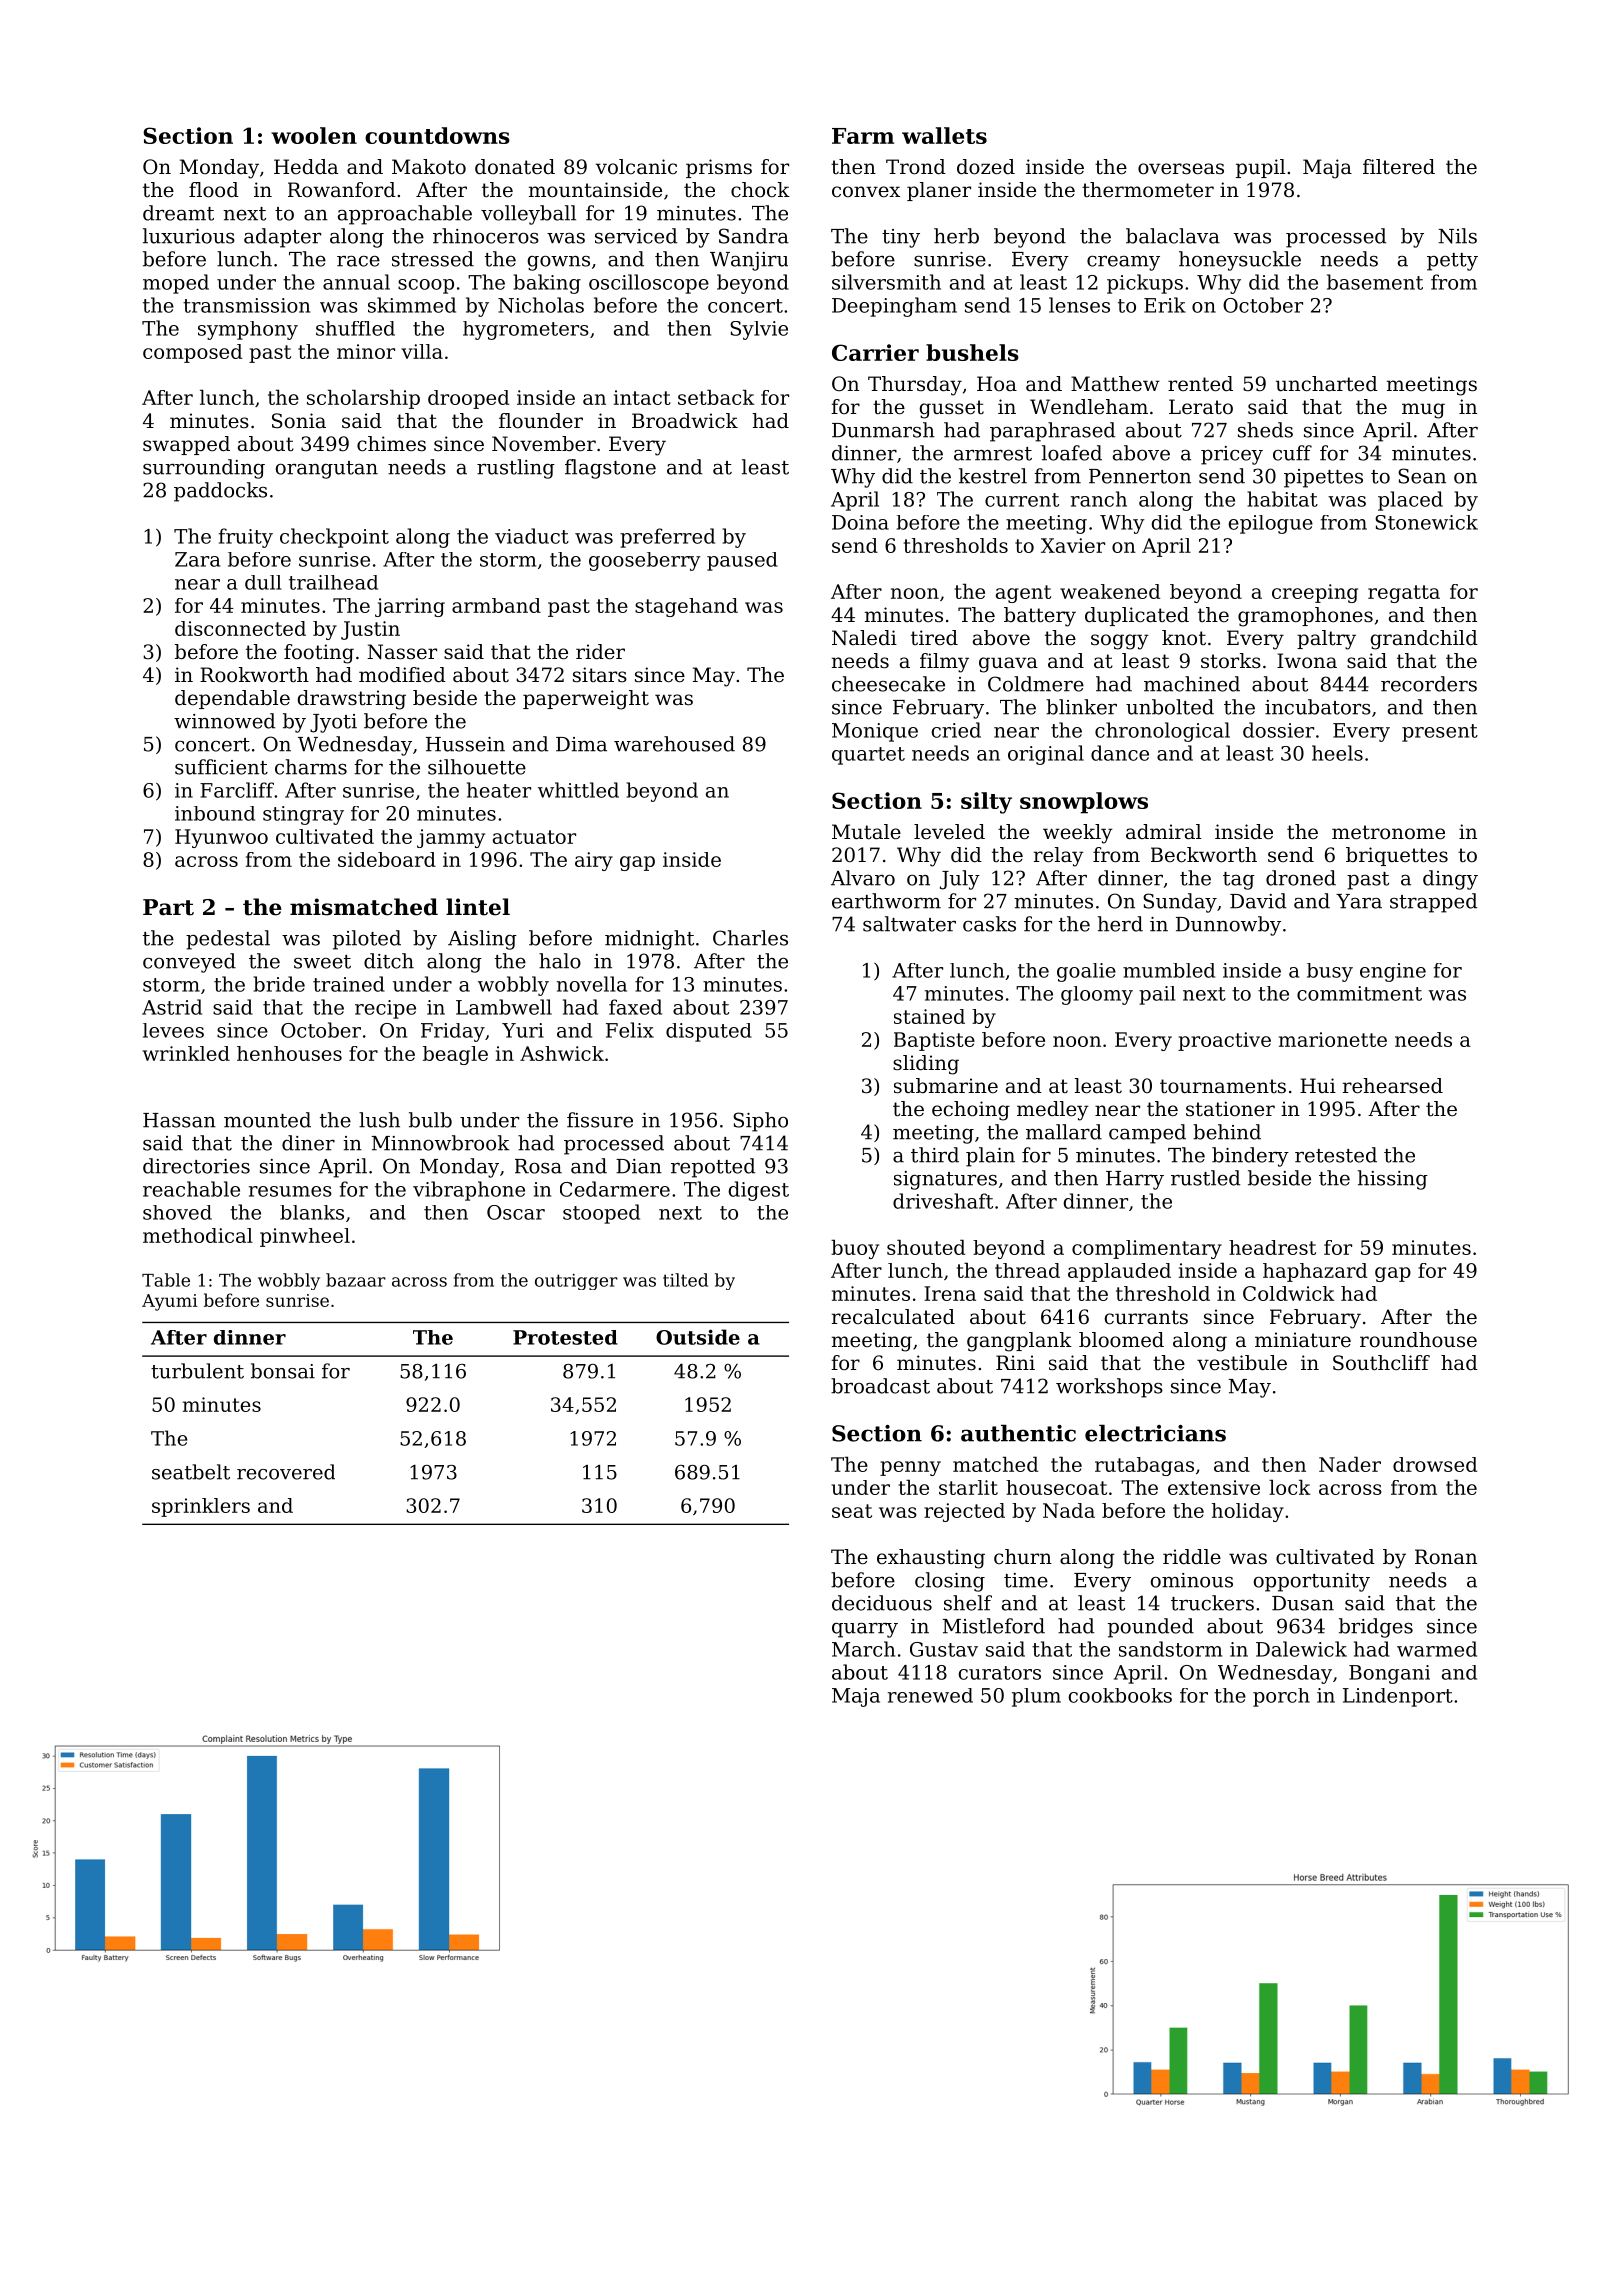 This image has height=2292, width=1620. What do you see at coordinates (1148, 190) in the image?
I see `thermometer` at bounding box center [1148, 190].
